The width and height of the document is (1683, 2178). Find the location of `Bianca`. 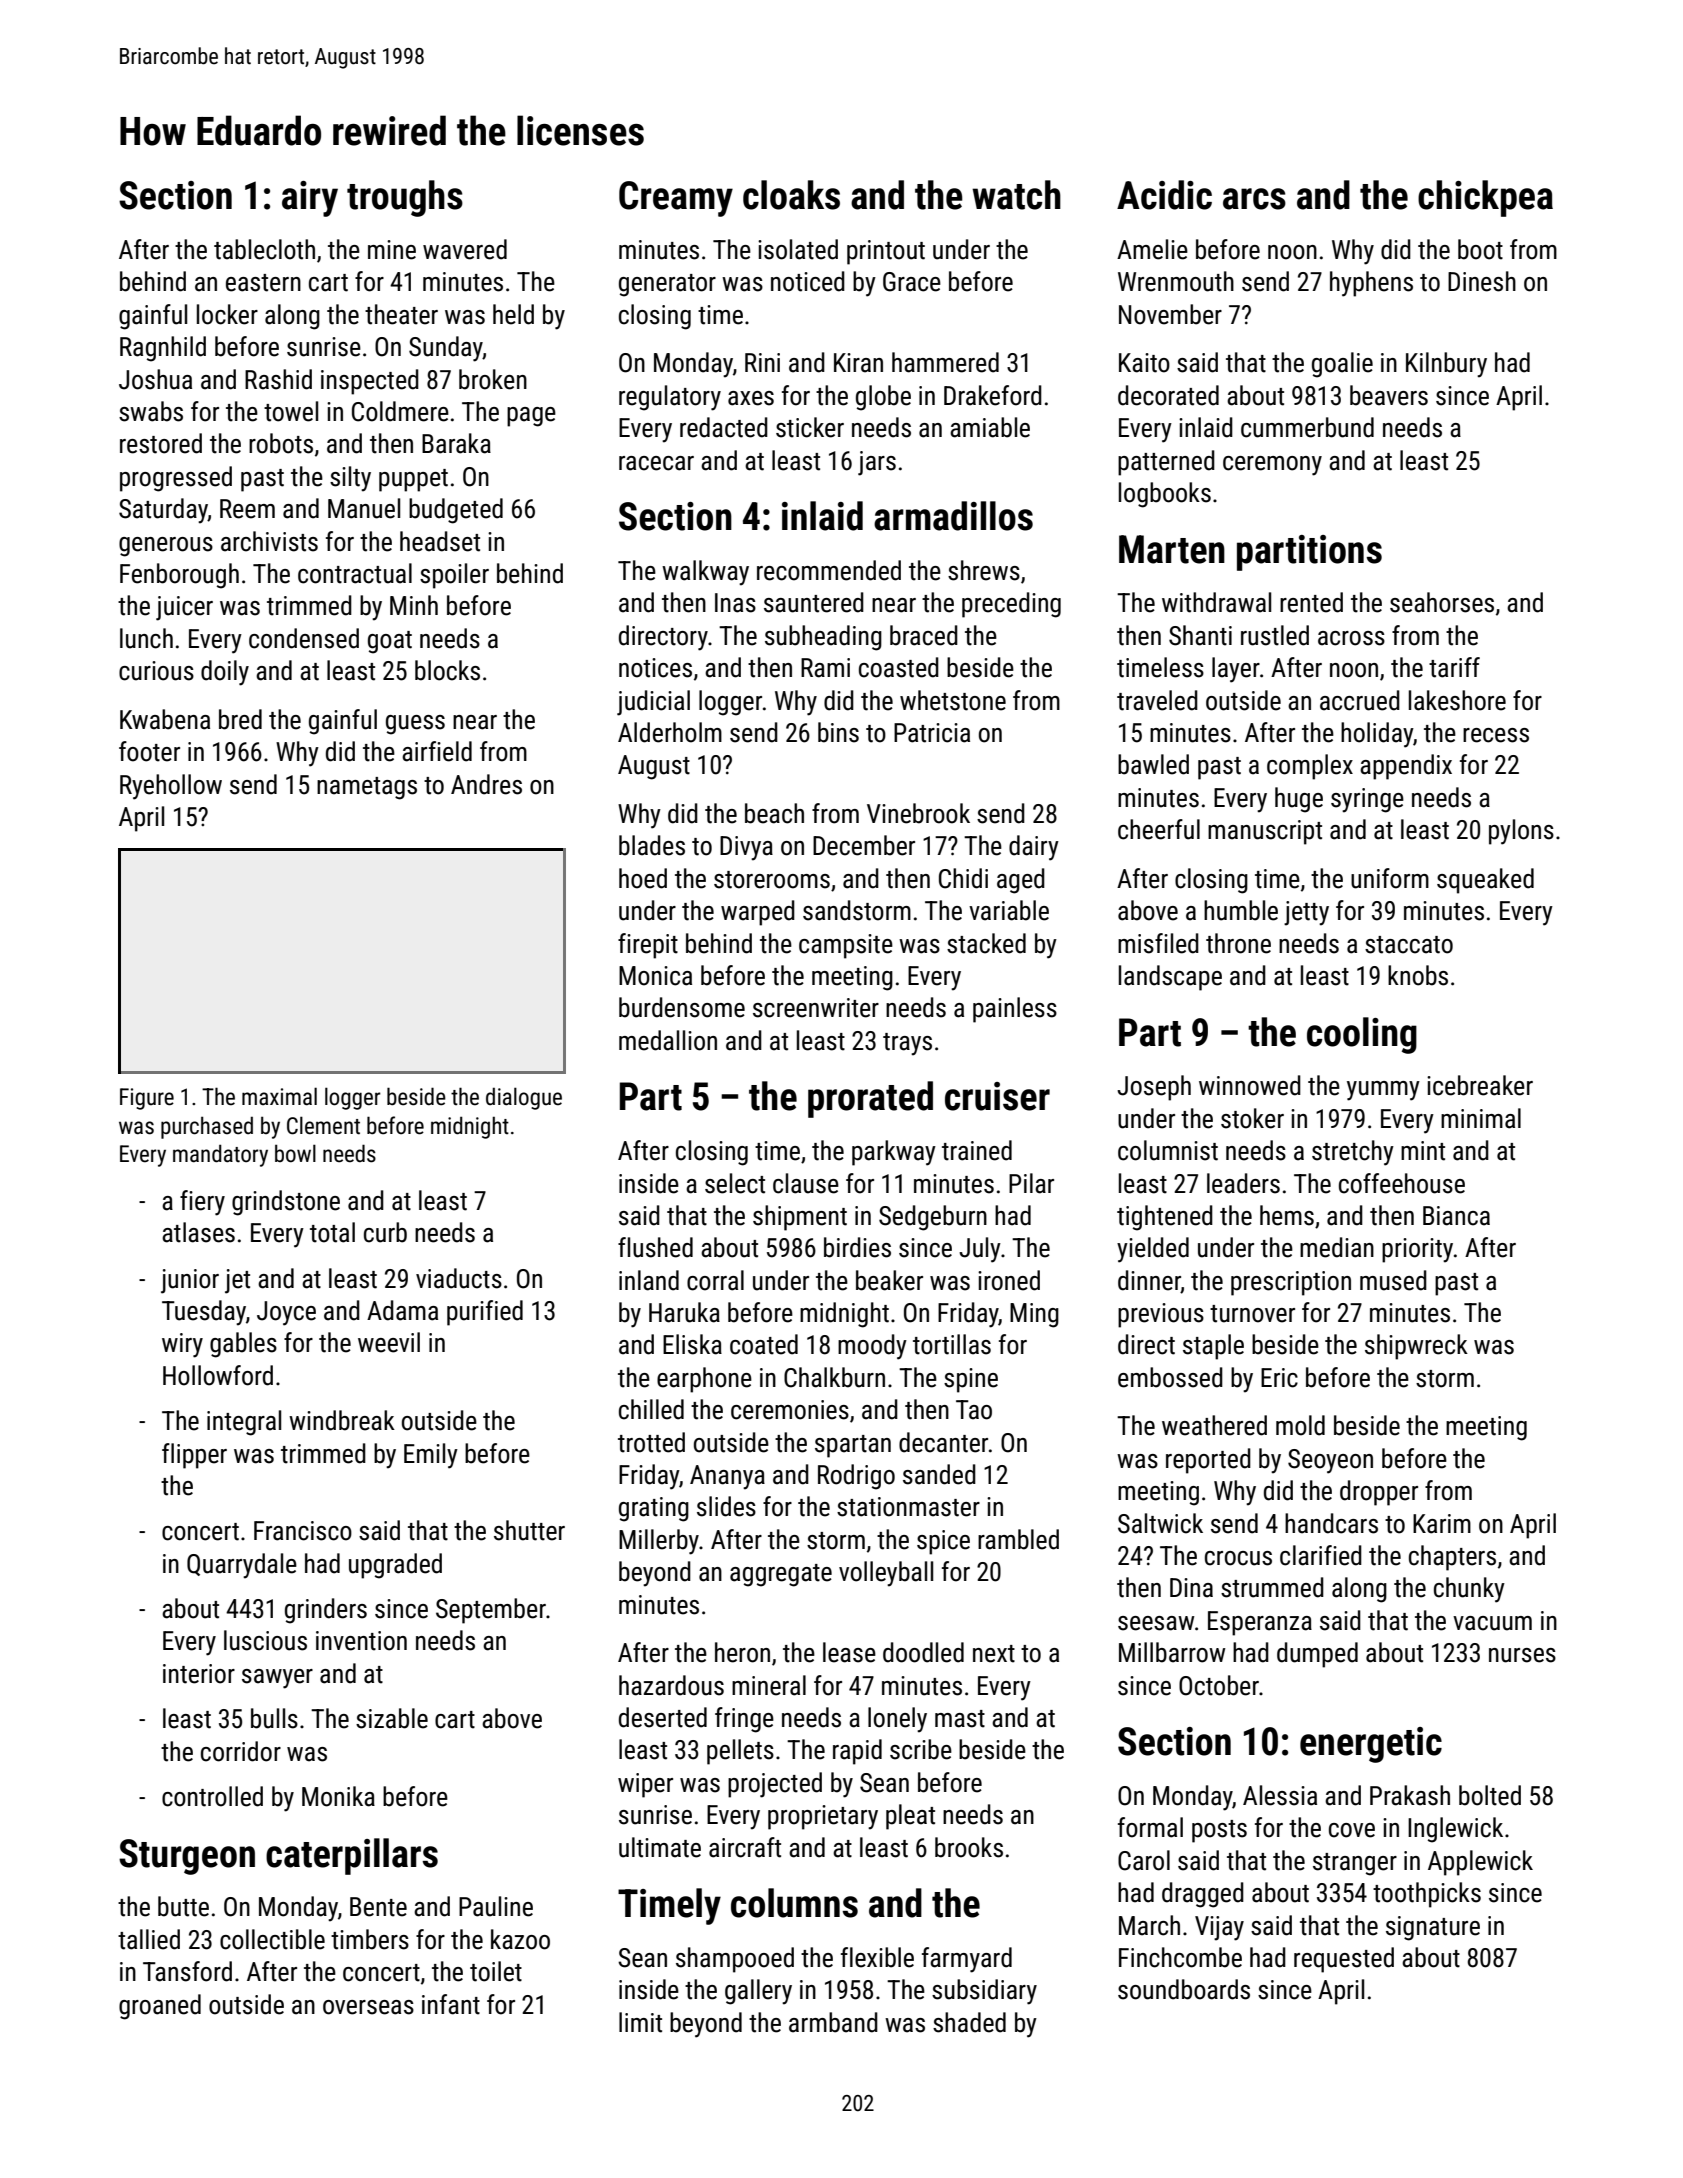

Bianca is located at coordinates (1456, 1216).
